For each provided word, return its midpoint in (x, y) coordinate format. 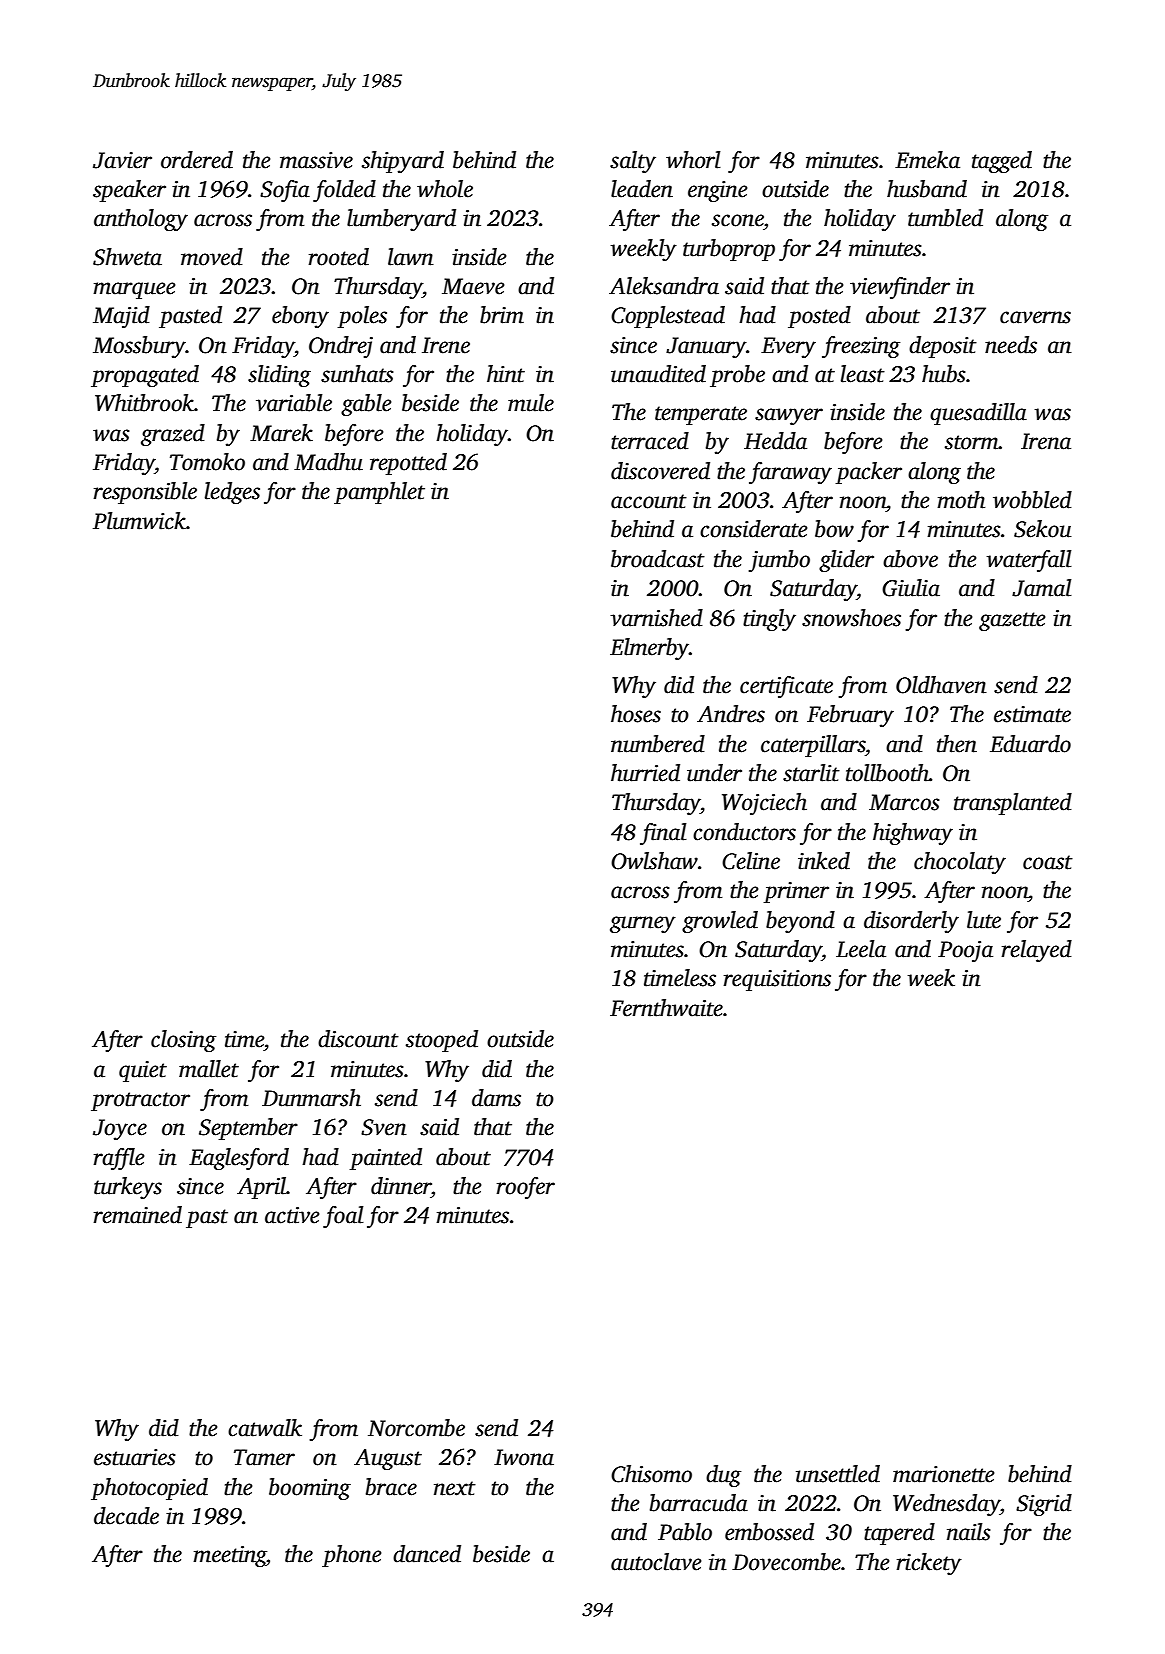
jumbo (779, 561)
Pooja (965, 951)
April (262, 1188)
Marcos (904, 802)
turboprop (729, 250)
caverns (1035, 317)
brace (391, 1487)
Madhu (328, 462)
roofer (526, 1188)
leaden (642, 189)
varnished (656, 618)
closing (183, 1041)
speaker (129, 191)
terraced (650, 441)
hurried (645, 773)
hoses (636, 714)
